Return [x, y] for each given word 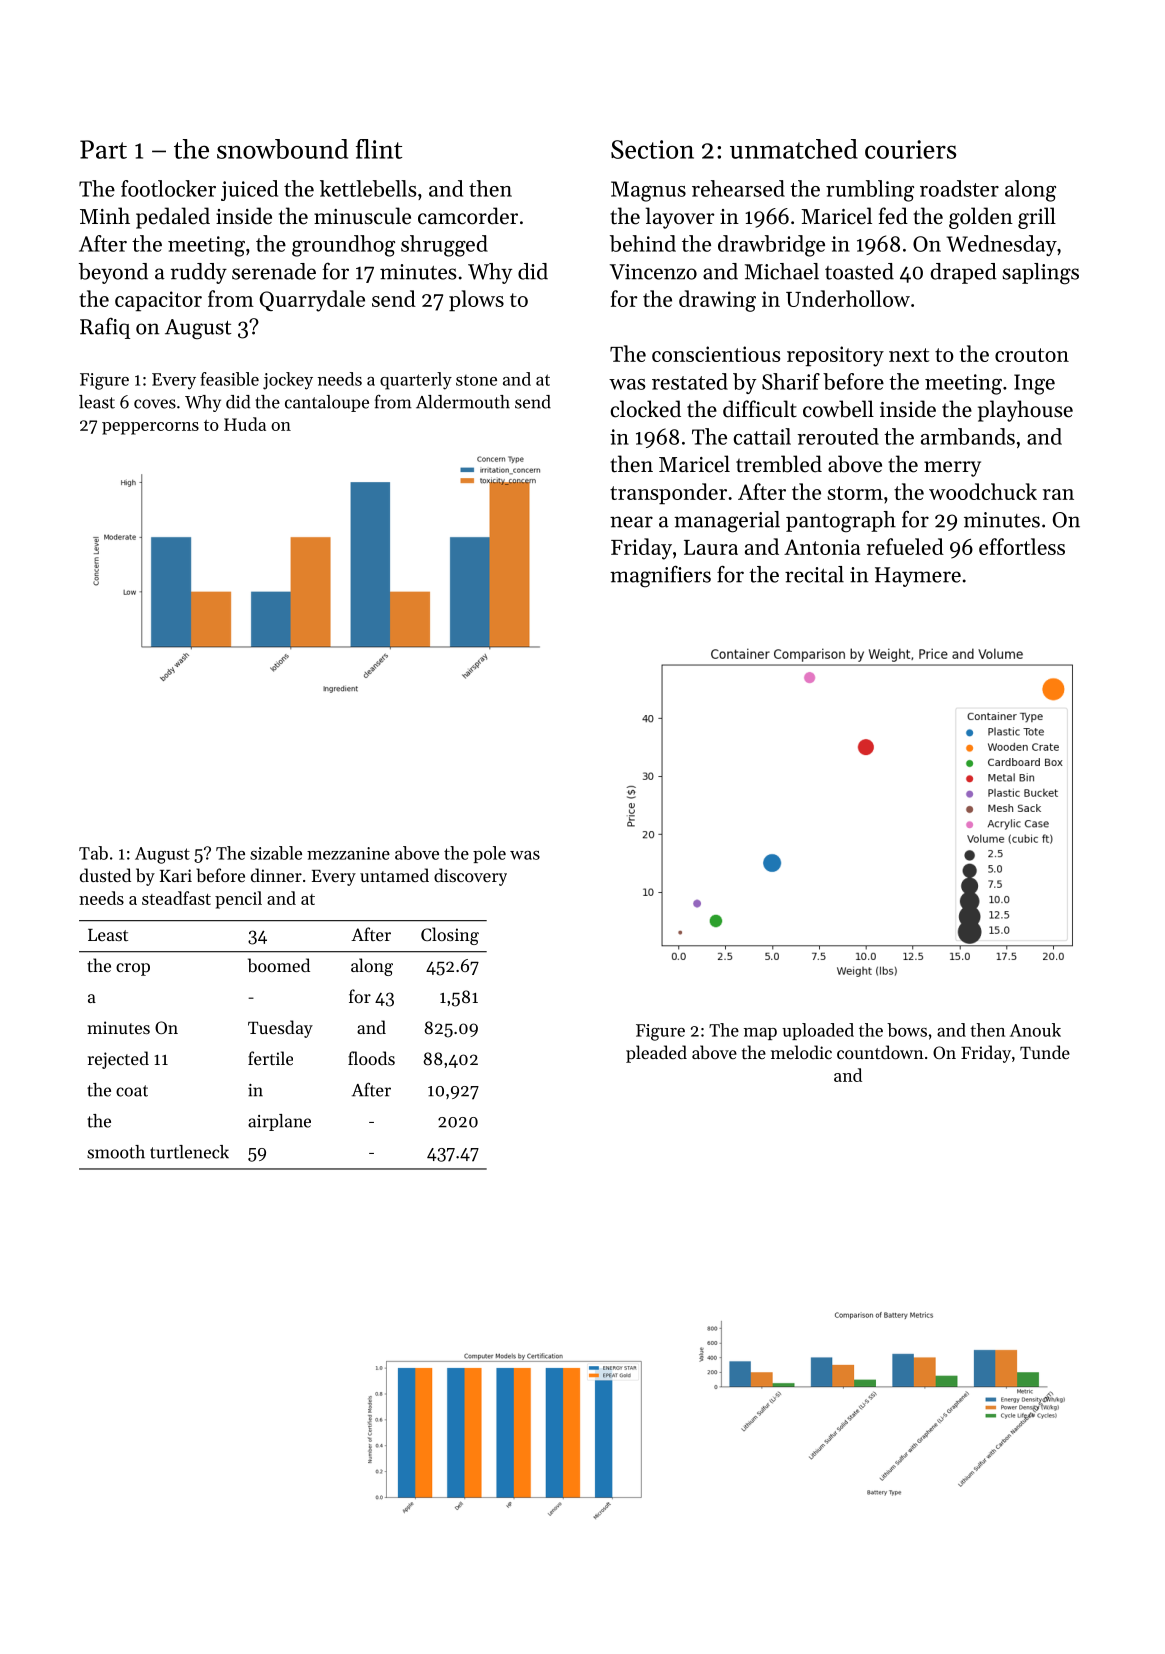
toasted [859, 271]
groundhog [343, 246]
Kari [176, 875]
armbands [968, 436]
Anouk [1035, 1030]
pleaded [656, 1054]
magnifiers [660, 577]
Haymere [918, 577]
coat [132, 1091]
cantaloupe [327, 403]
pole [489, 854]
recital [814, 574]
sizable [276, 853]
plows [476, 300]
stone [476, 380]
